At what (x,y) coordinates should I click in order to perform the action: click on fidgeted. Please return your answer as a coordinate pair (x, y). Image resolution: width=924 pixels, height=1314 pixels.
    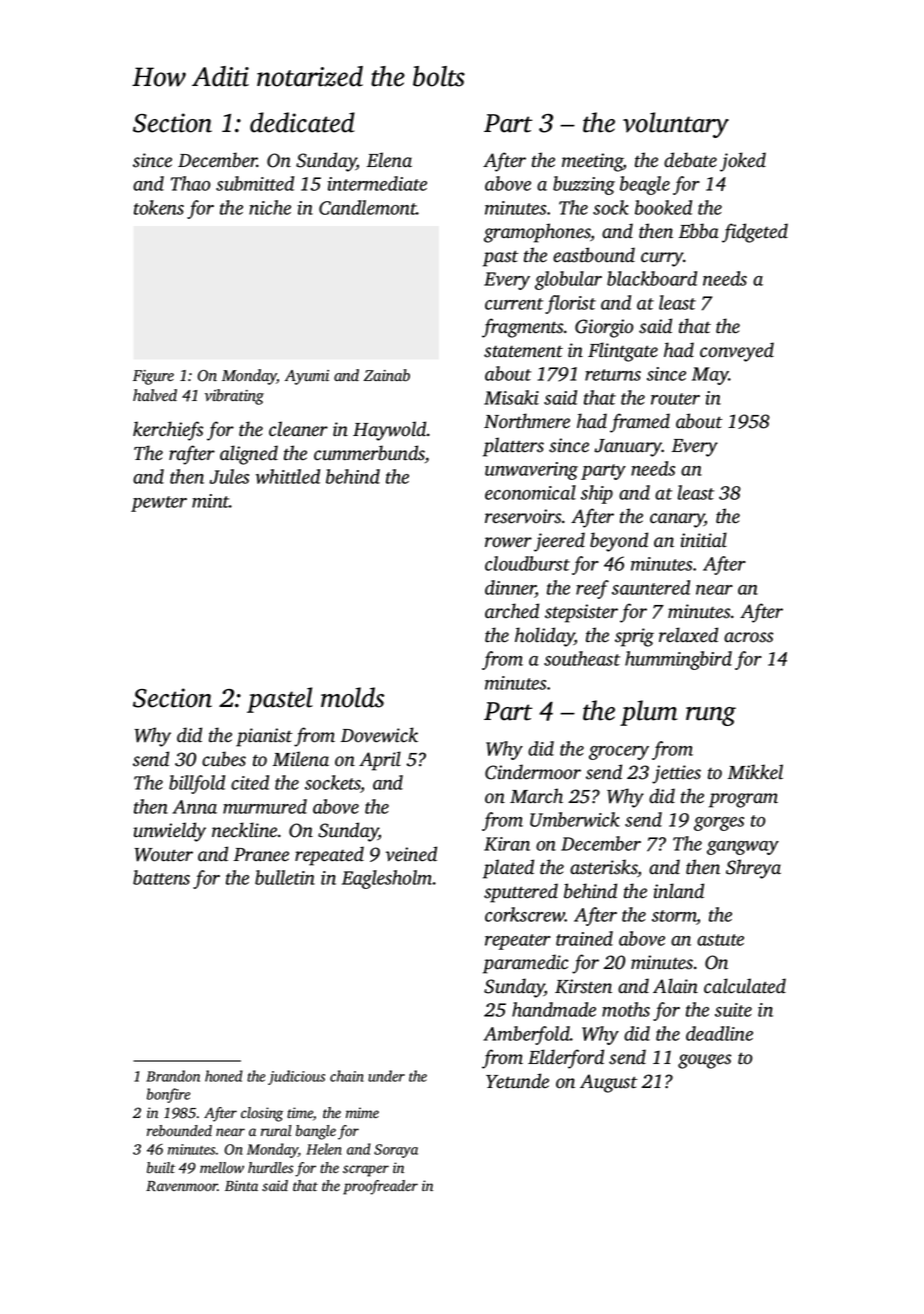
    Looking at the image, I should click on (755, 233).
